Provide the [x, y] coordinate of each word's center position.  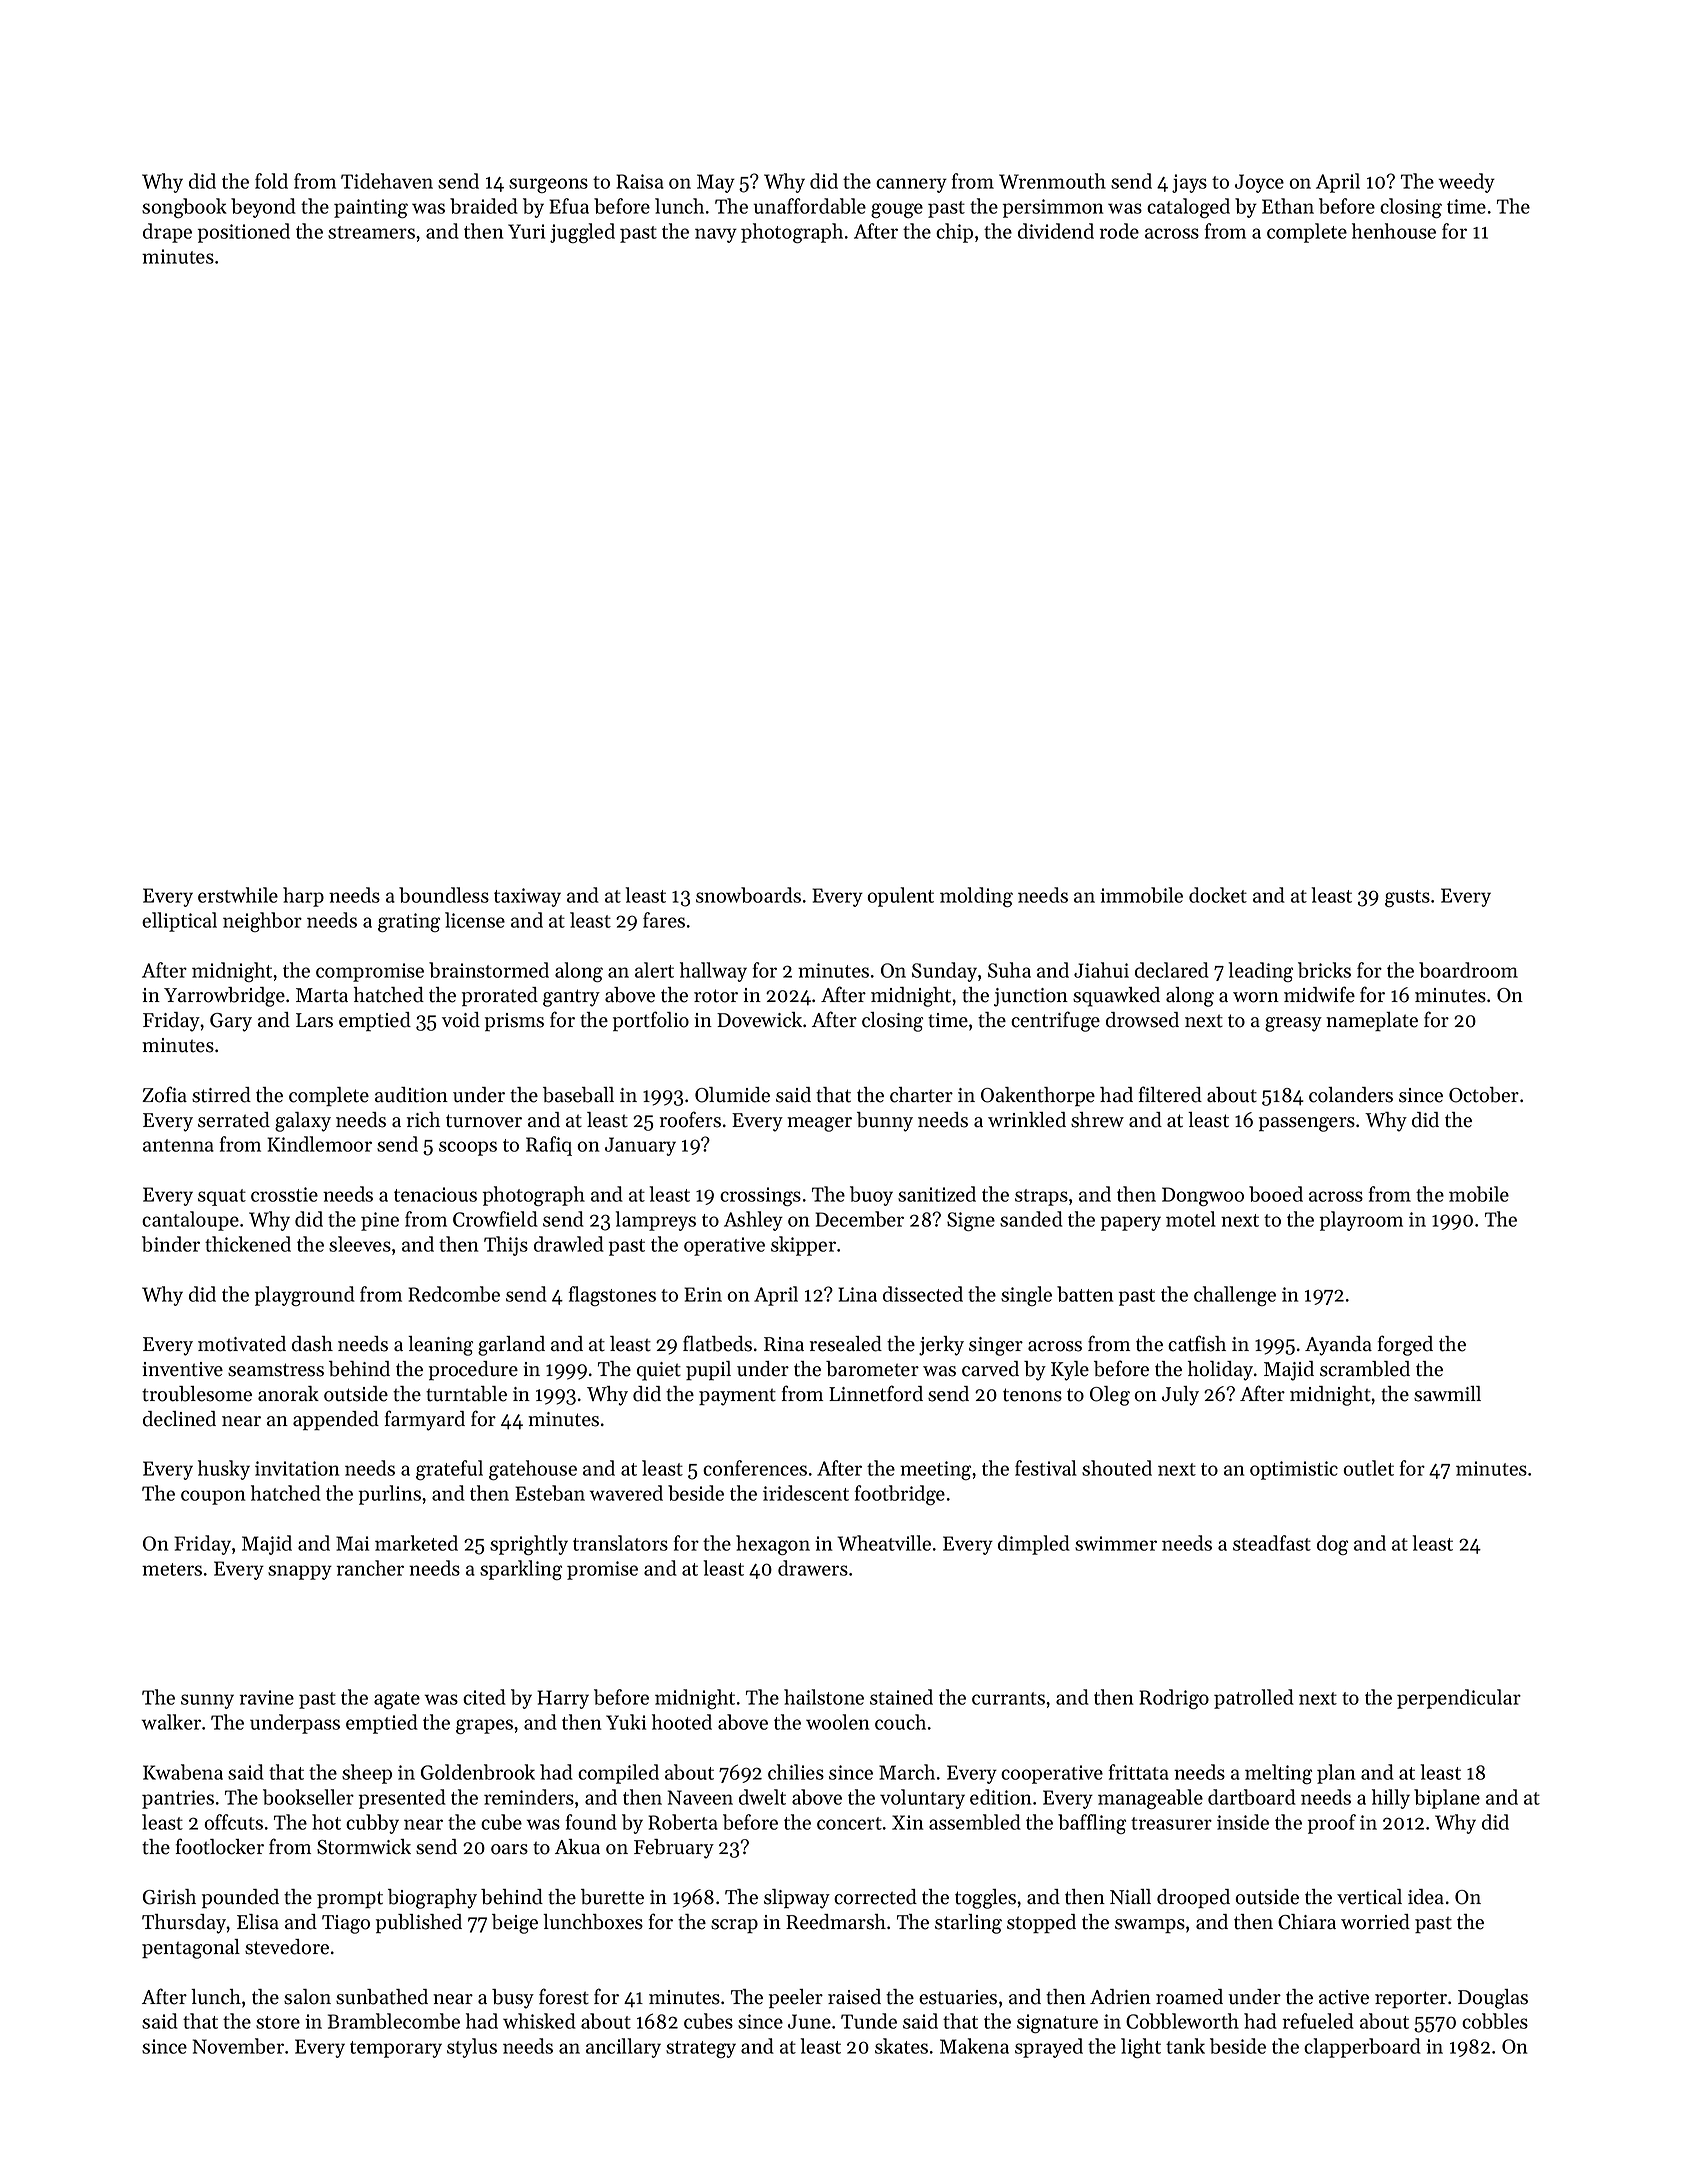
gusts [1407, 898]
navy [716, 235]
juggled [582, 233]
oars [509, 1849]
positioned [244, 233]
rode [1119, 231]
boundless [444, 895]
